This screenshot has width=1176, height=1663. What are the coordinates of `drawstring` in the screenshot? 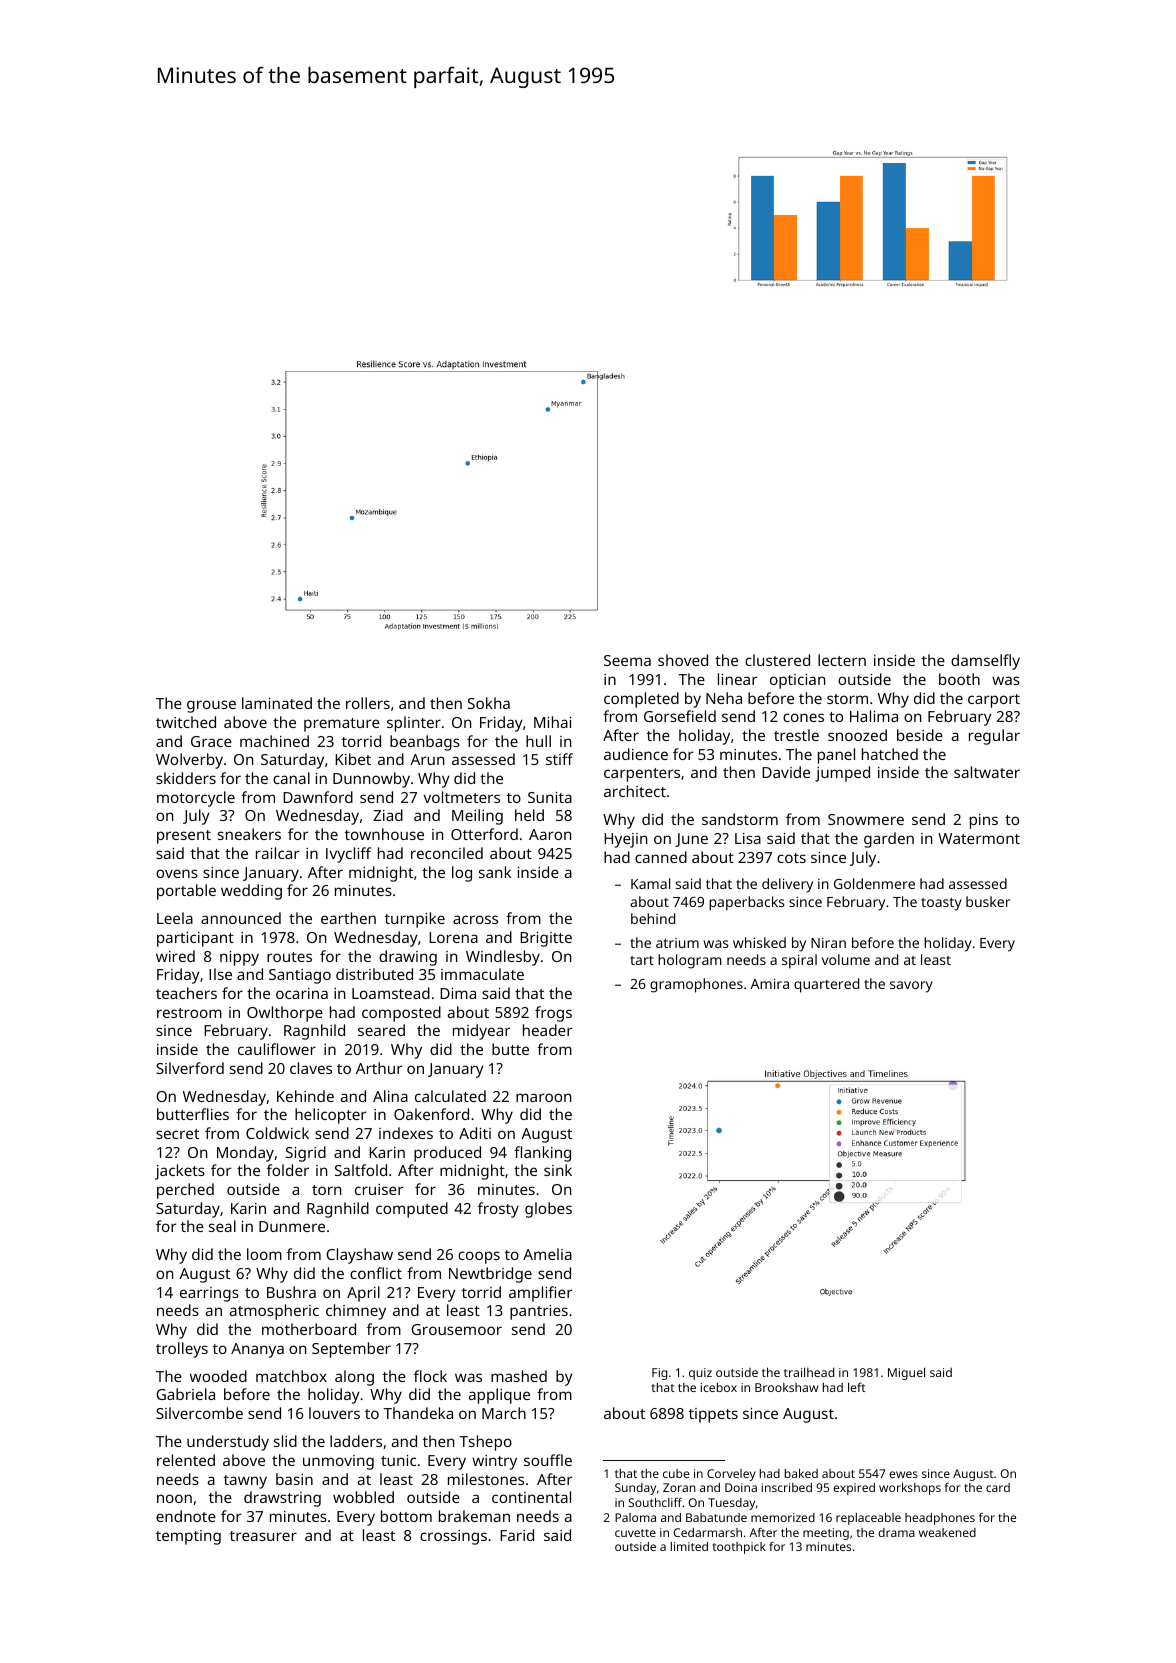 It's located at (282, 1499).
